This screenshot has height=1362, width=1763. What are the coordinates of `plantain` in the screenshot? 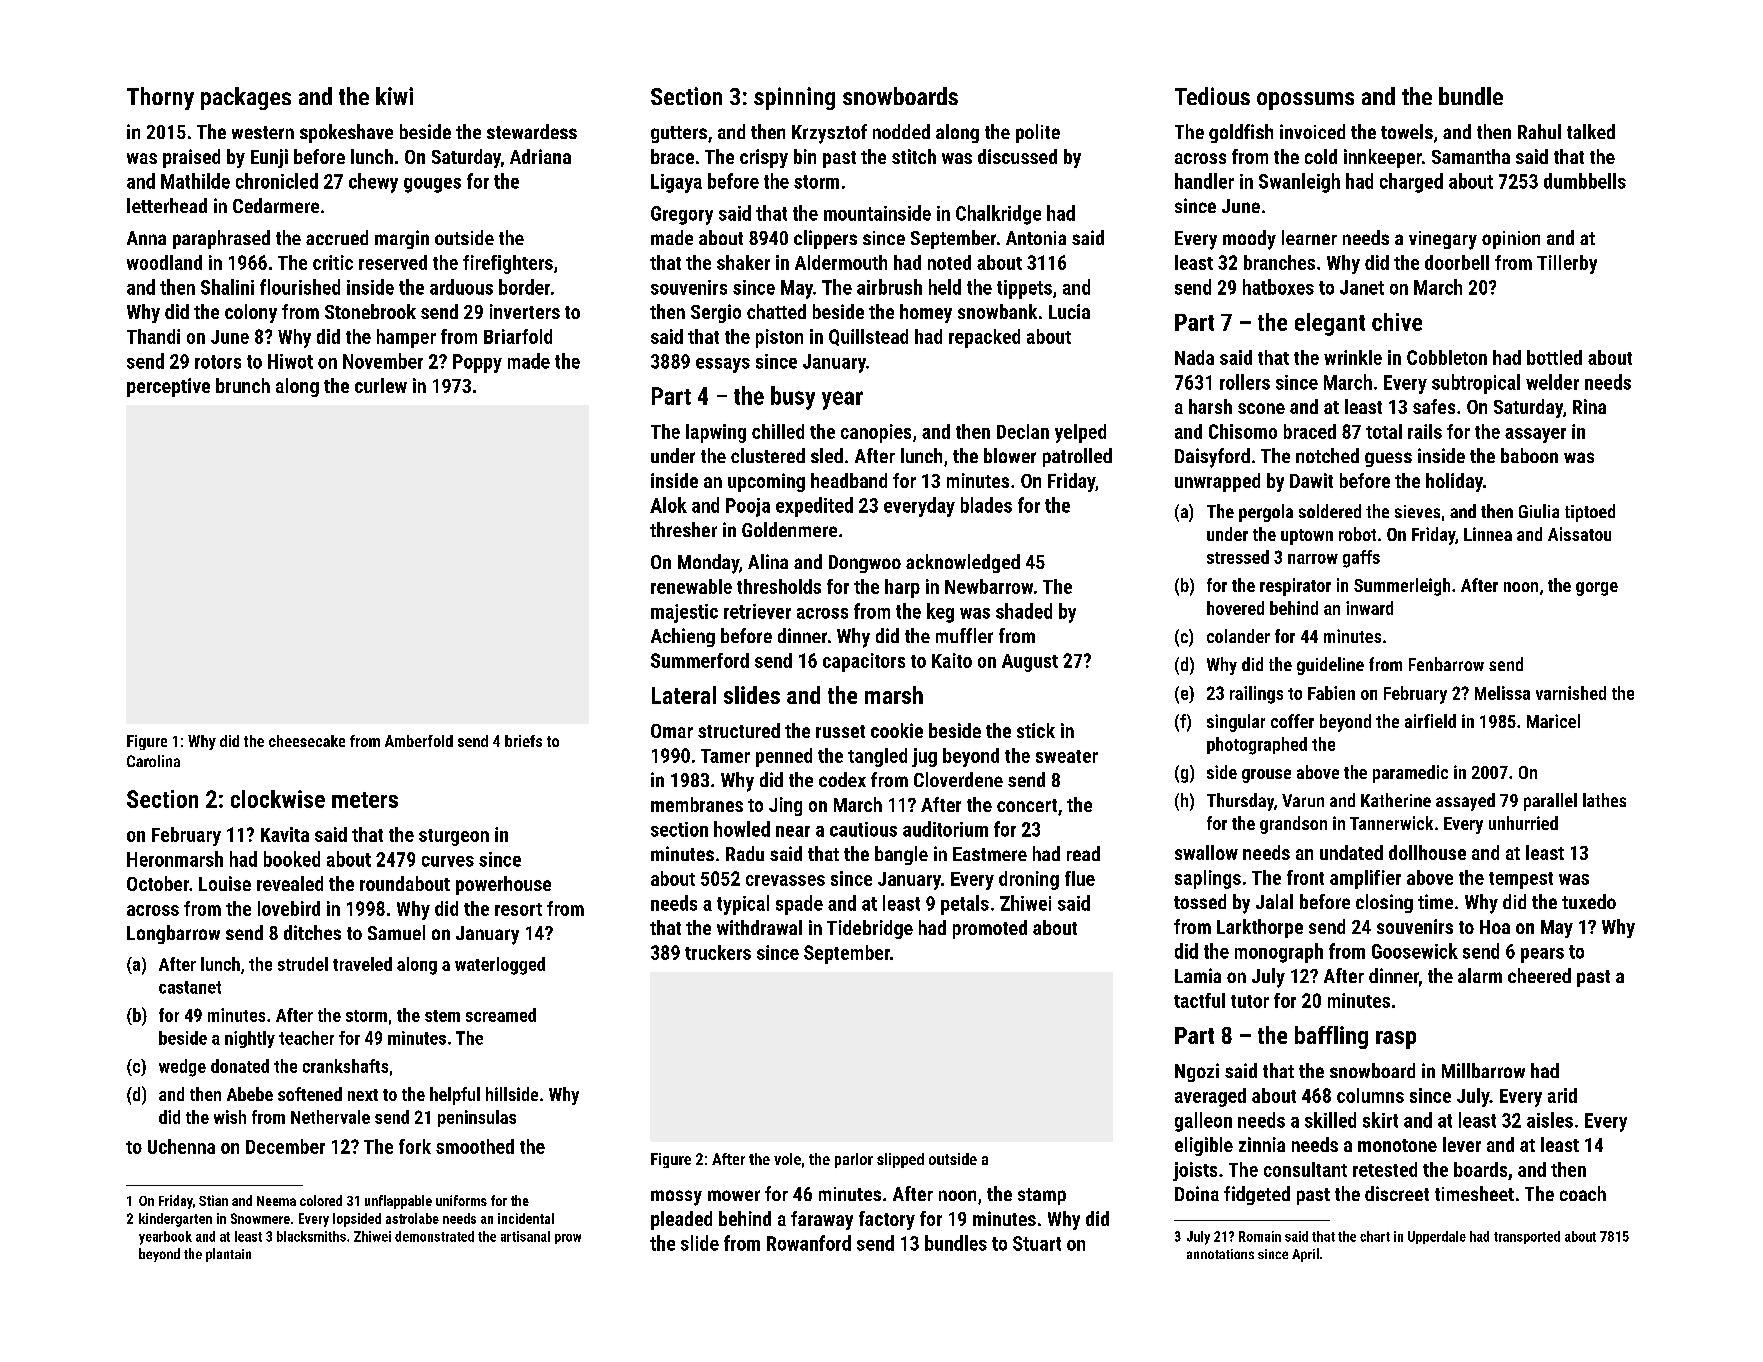 It's located at (228, 1255).
